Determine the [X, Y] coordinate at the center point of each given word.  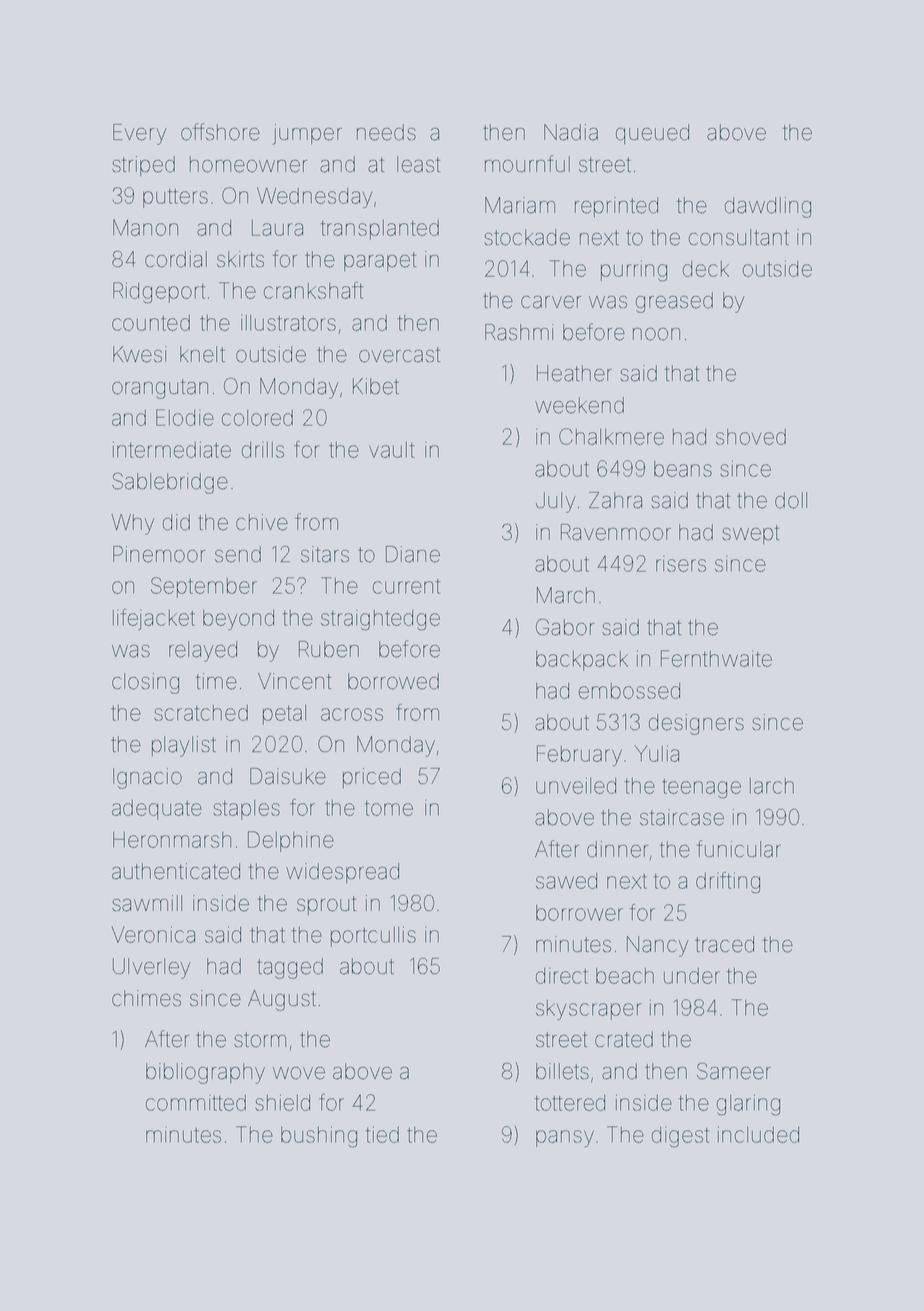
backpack [582, 661]
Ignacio [147, 778]
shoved [751, 437]
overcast [399, 355]
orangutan [160, 389]
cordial [176, 259]
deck [706, 269]
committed [196, 1102]
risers [681, 563]
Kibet [376, 386]
